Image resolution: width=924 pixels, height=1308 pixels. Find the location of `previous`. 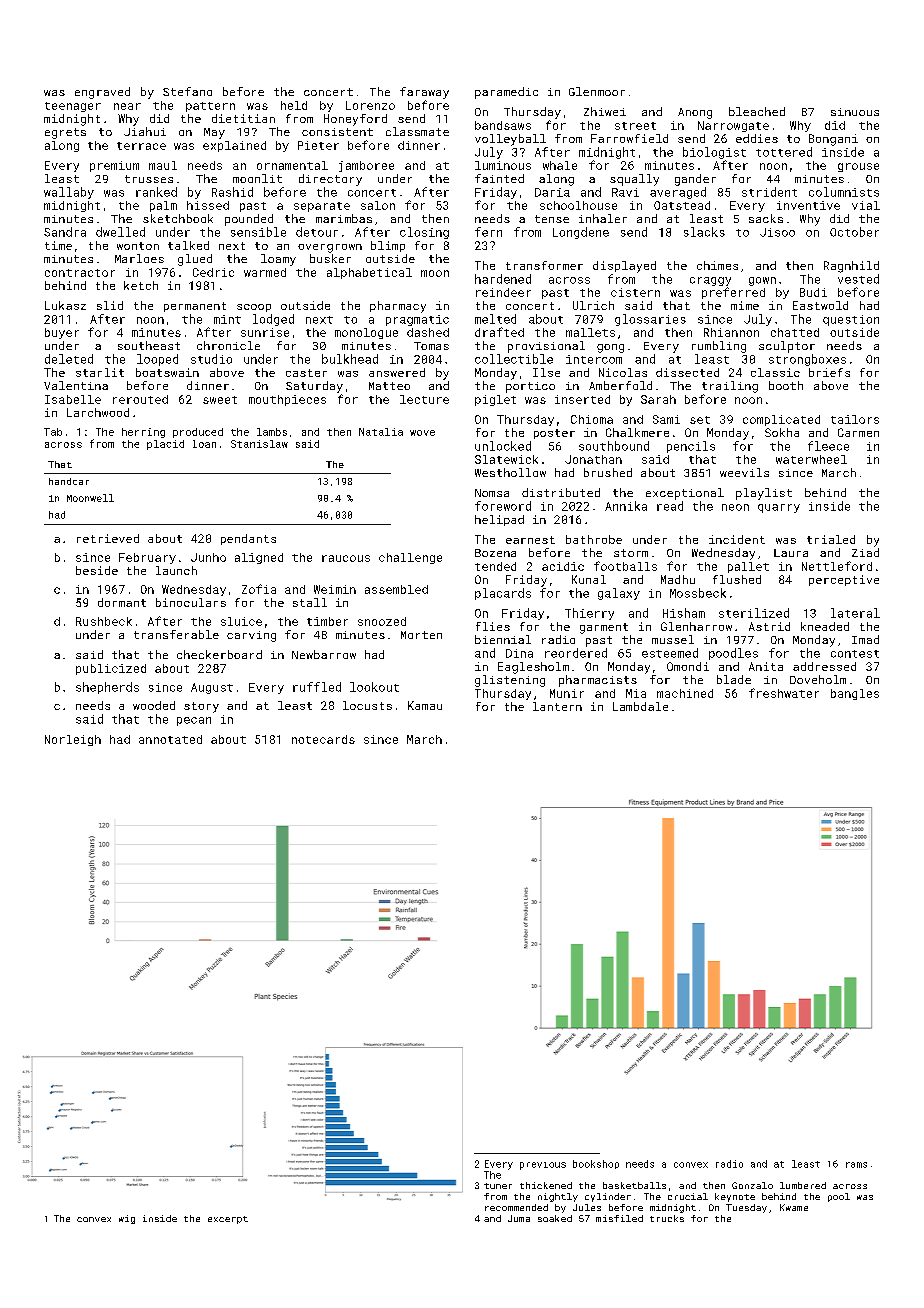

previous is located at coordinates (543, 1166).
